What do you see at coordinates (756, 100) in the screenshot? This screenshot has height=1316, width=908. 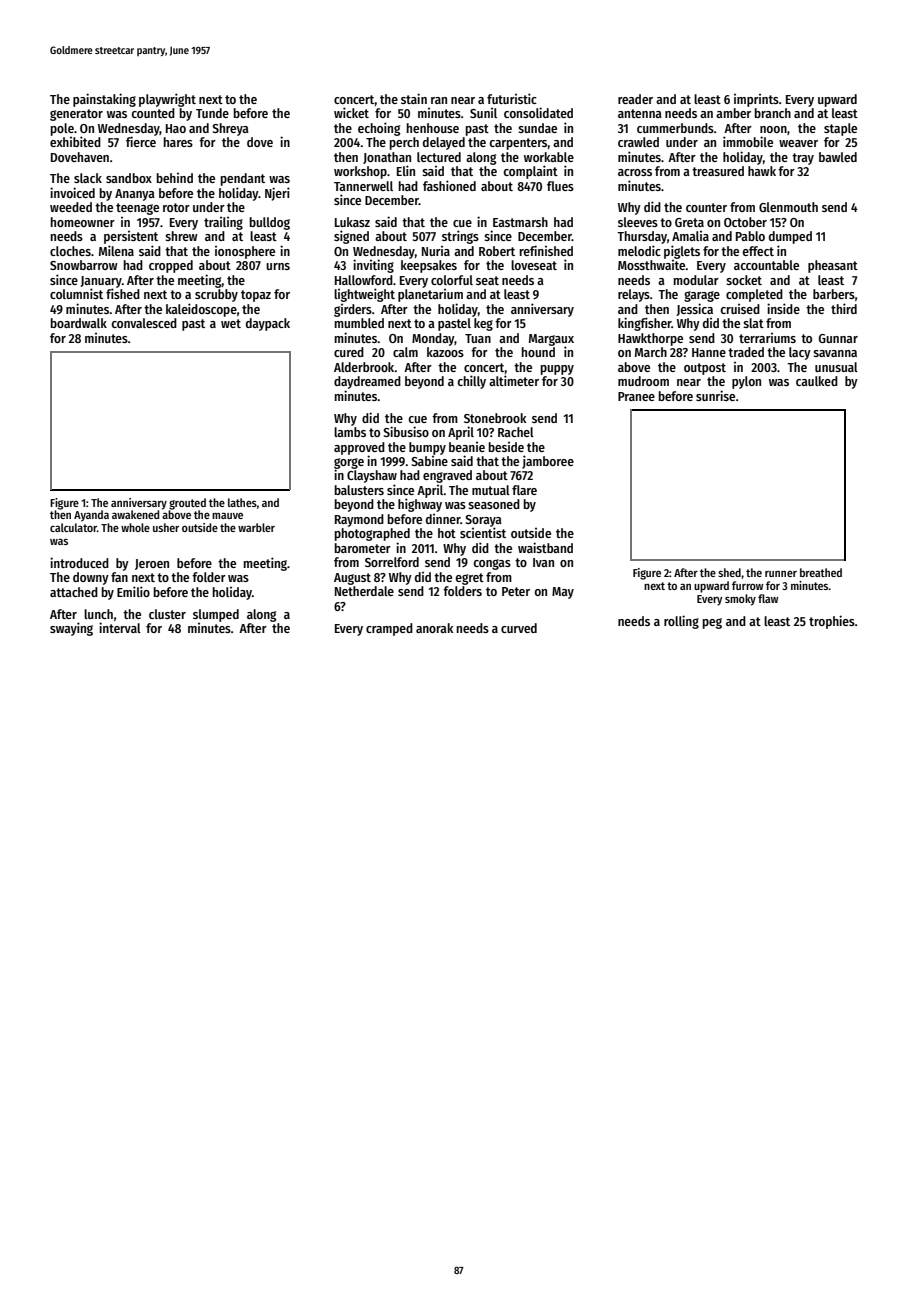 I see `imprints` at bounding box center [756, 100].
